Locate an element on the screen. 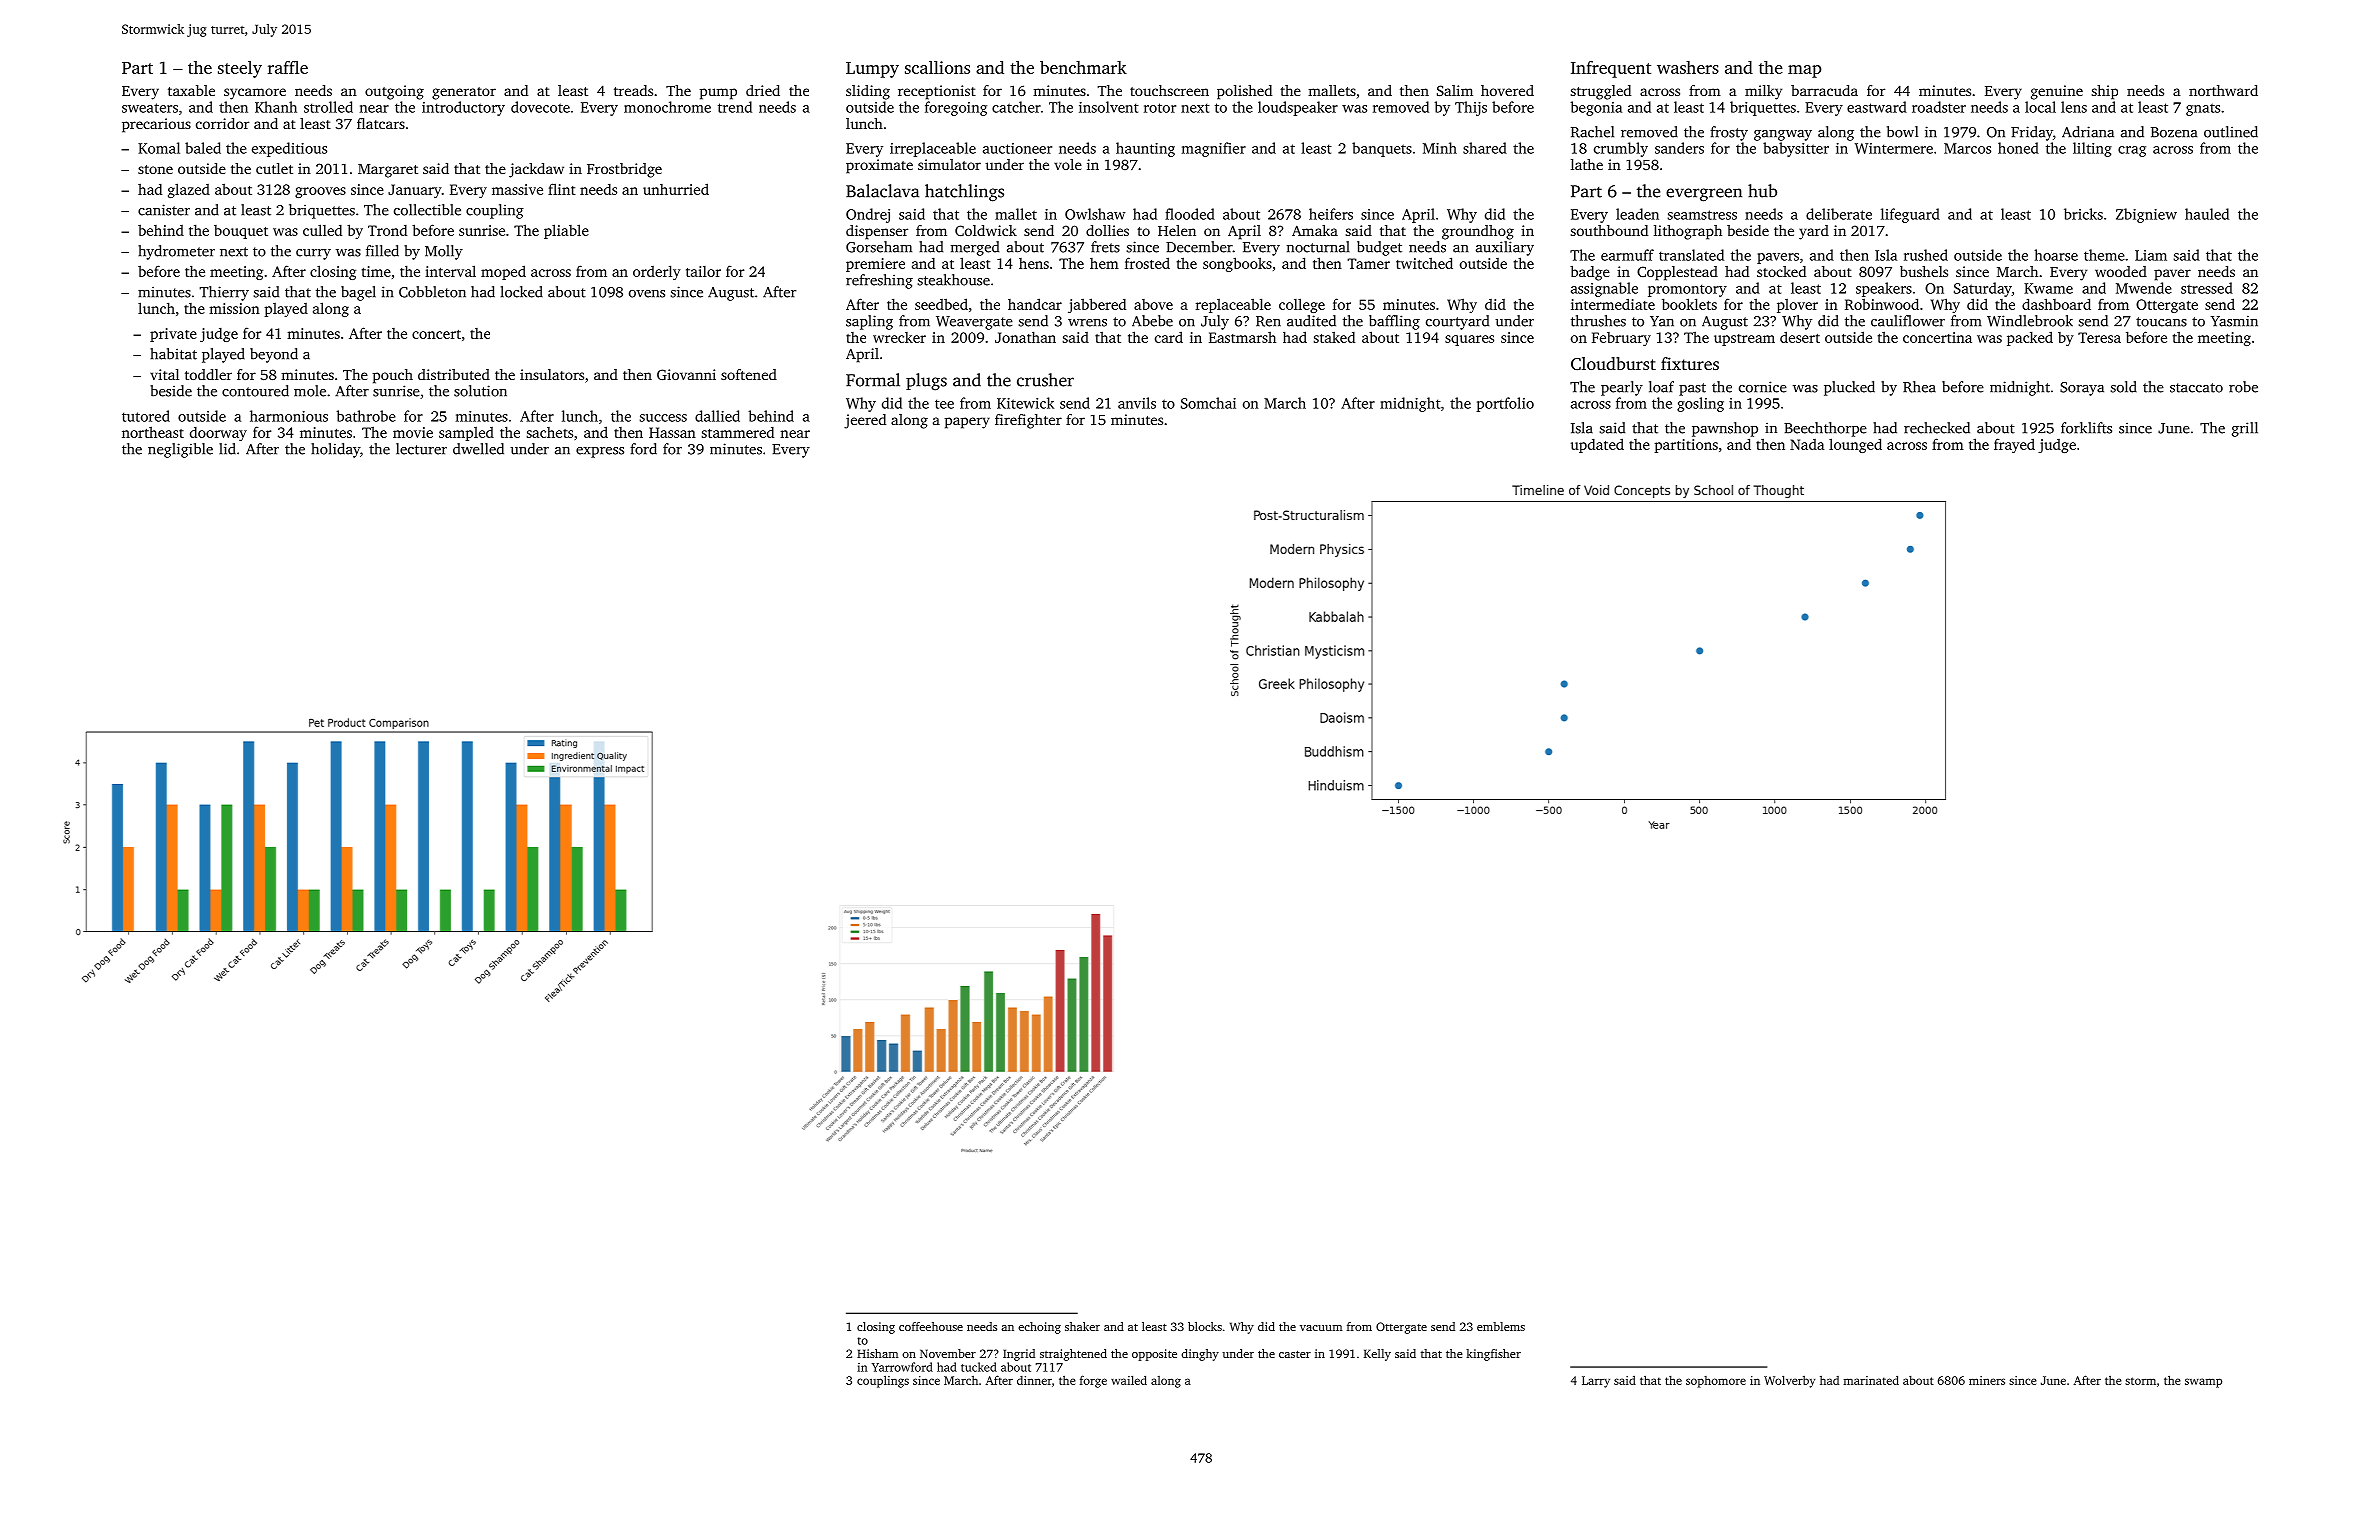 This screenshot has height=1540, width=2380. budget is located at coordinates (1379, 248).
